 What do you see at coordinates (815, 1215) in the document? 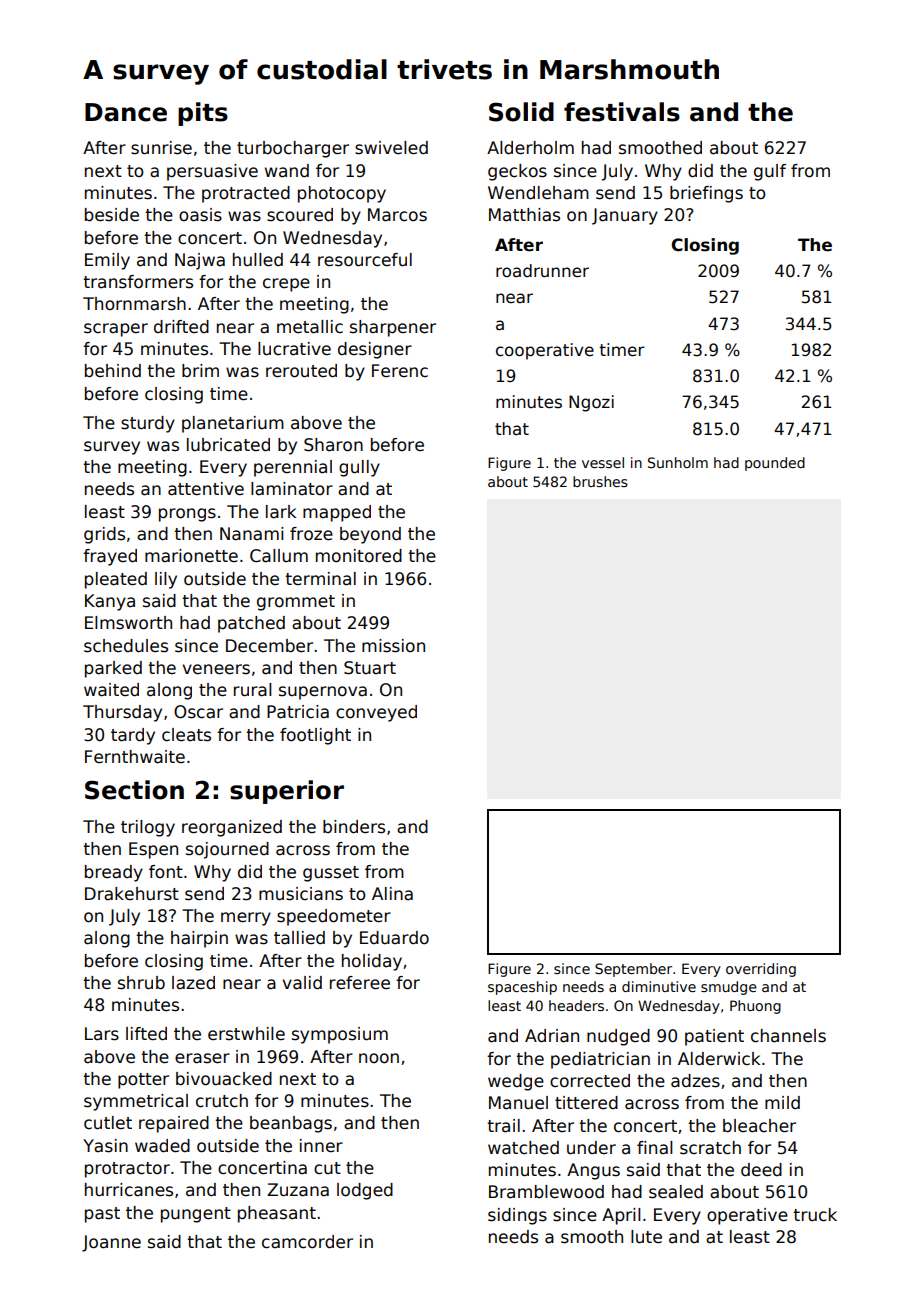
I see `truck` at bounding box center [815, 1215].
